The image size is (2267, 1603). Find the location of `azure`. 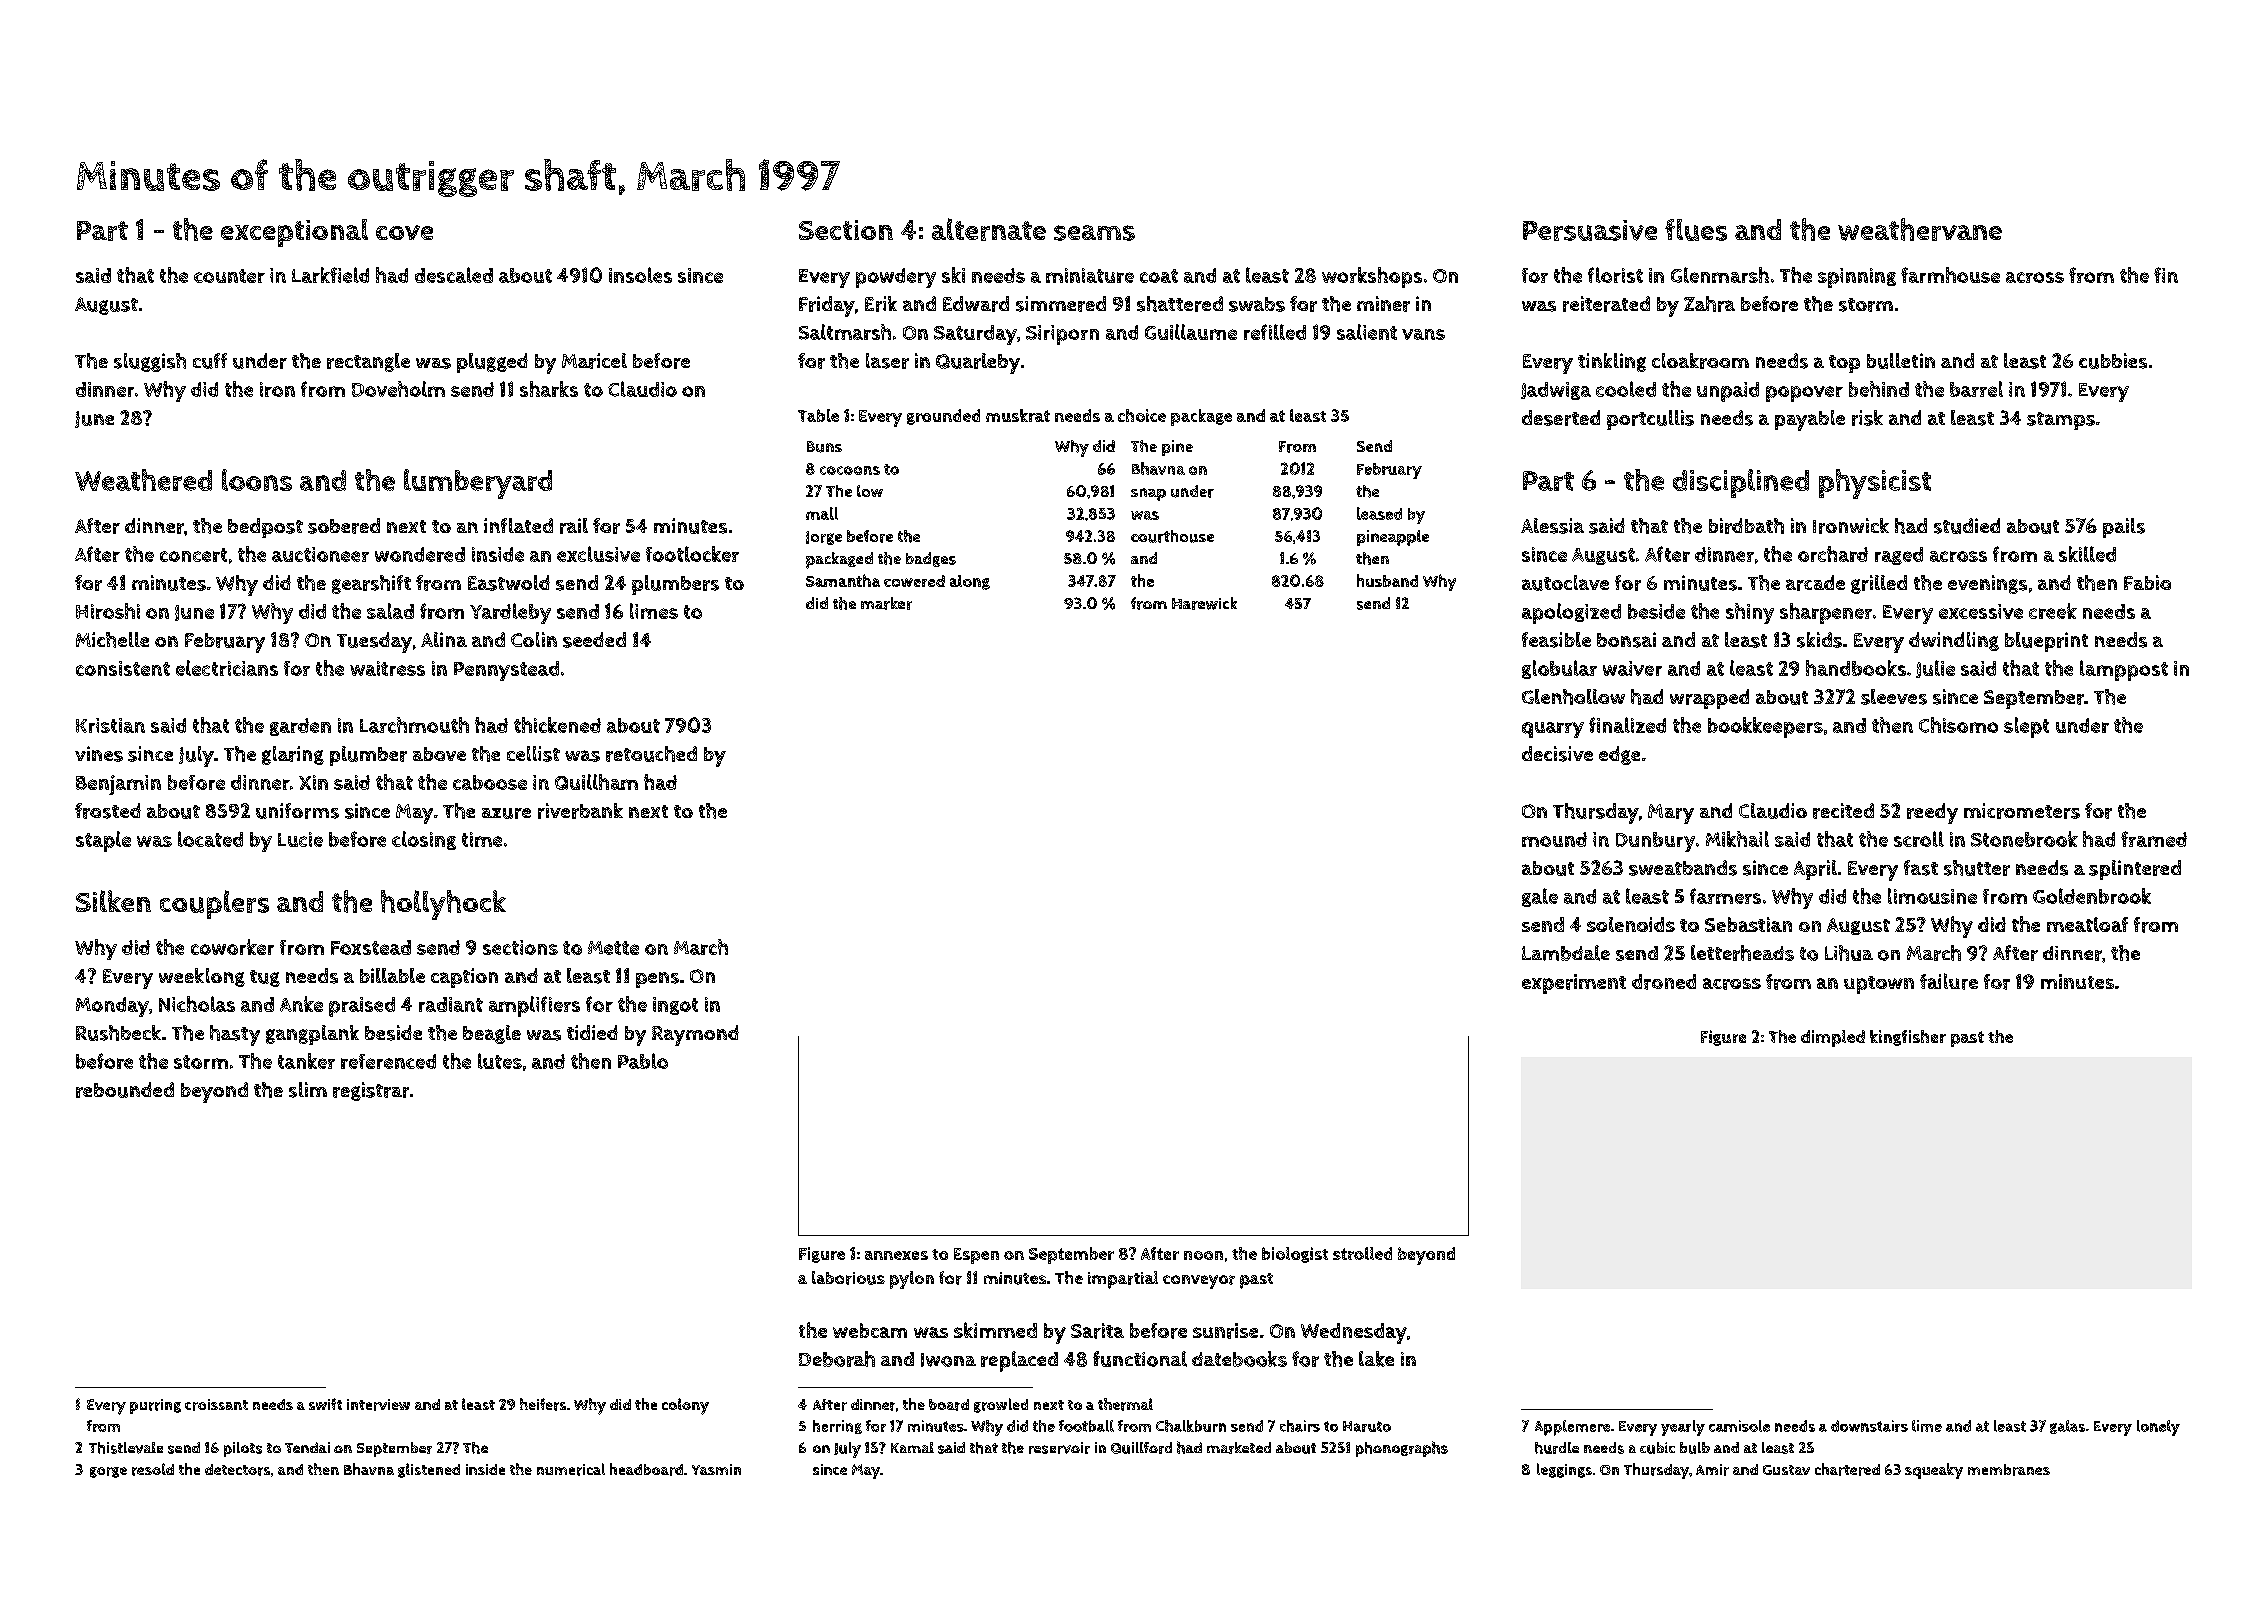

azure is located at coordinates (506, 813).
